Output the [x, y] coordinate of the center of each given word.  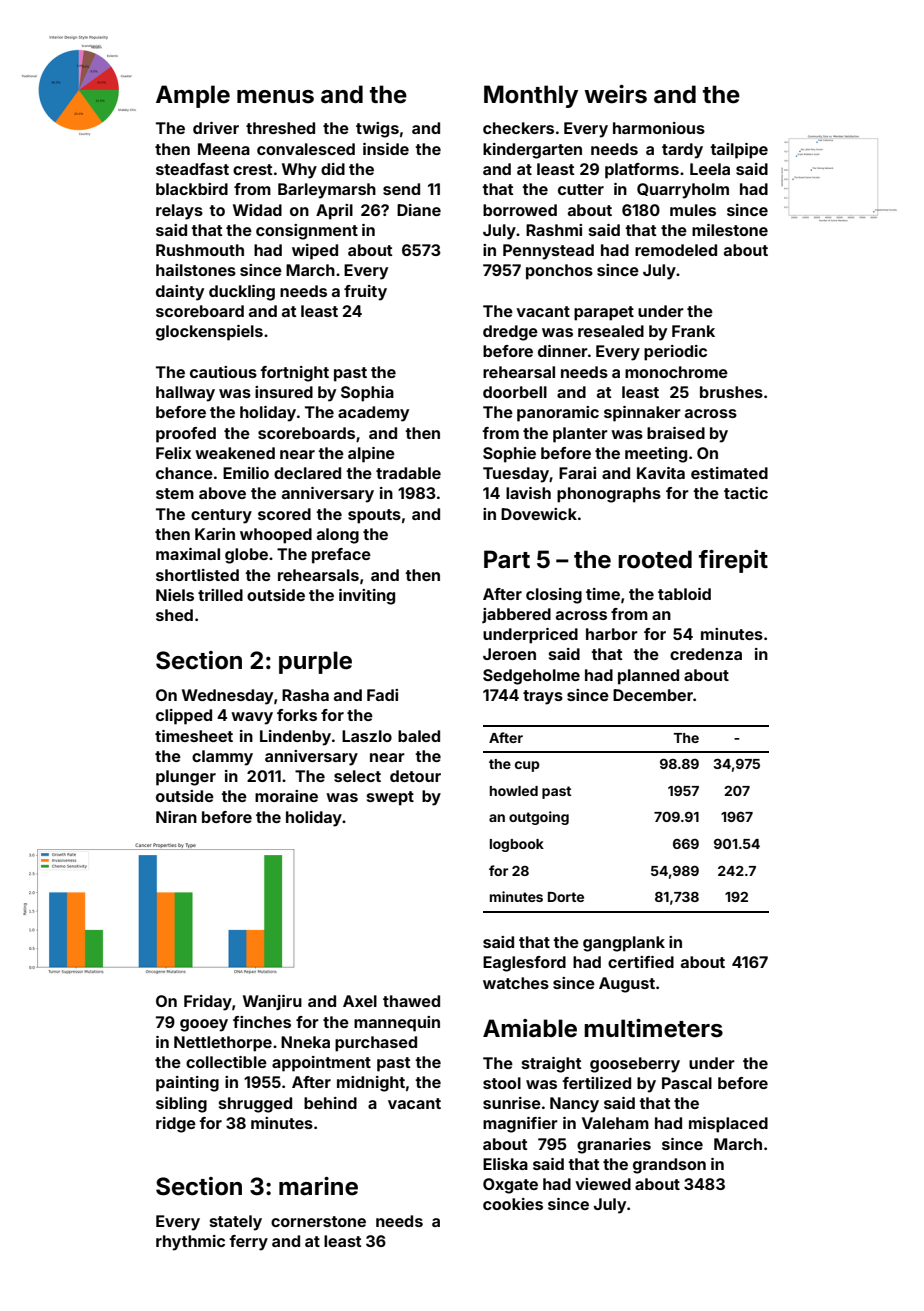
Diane [419, 210]
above [222, 493]
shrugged [255, 1105]
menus [275, 97]
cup [527, 766]
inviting [367, 597]
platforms [642, 171]
